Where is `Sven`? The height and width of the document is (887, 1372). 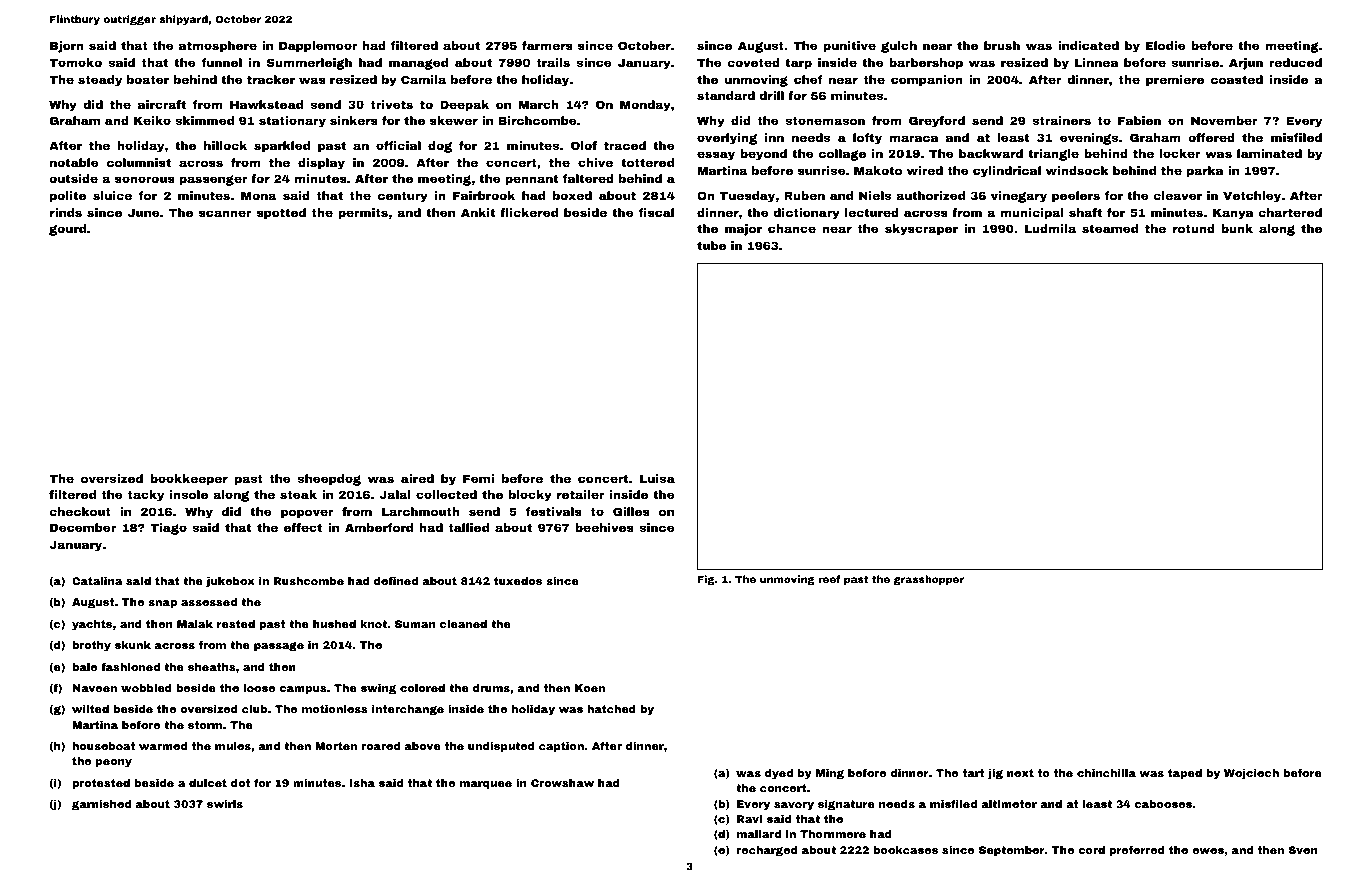
Sven is located at coordinates (1303, 850).
